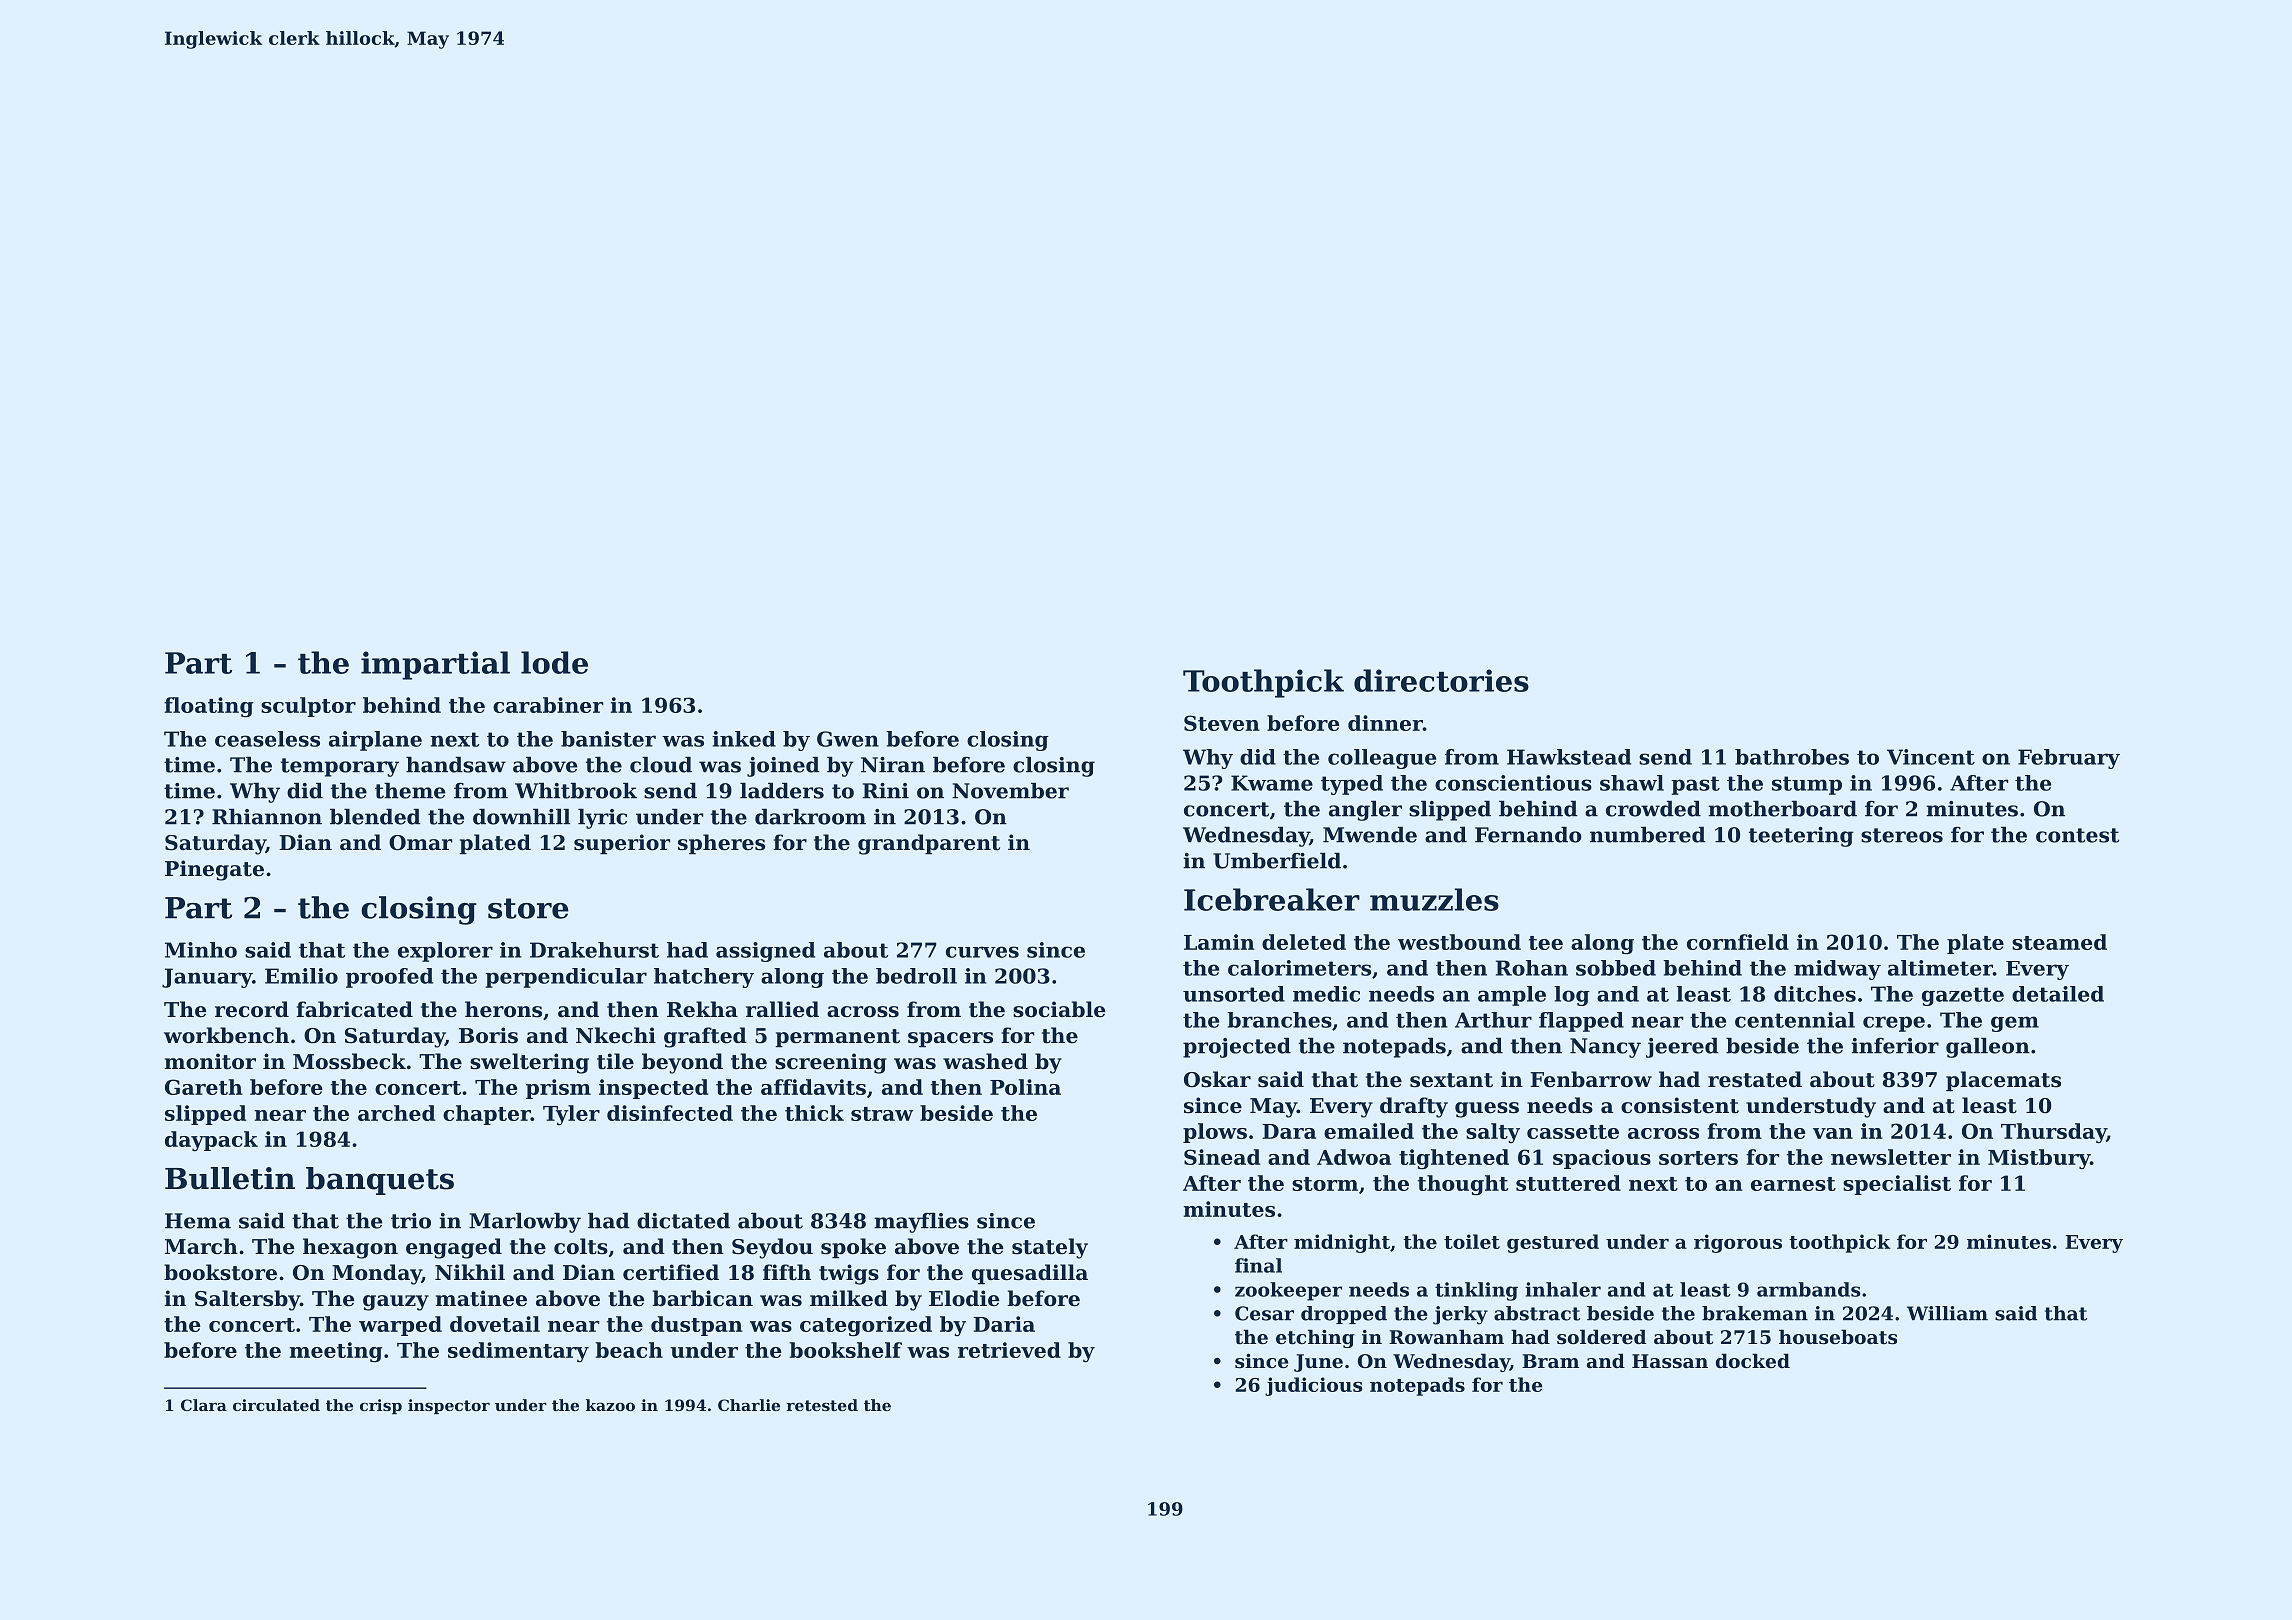 Image resolution: width=2292 pixels, height=1620 pixels. Describe the element at coordinates (1833, 1133) in the screenshot. I see `van` at that location.
